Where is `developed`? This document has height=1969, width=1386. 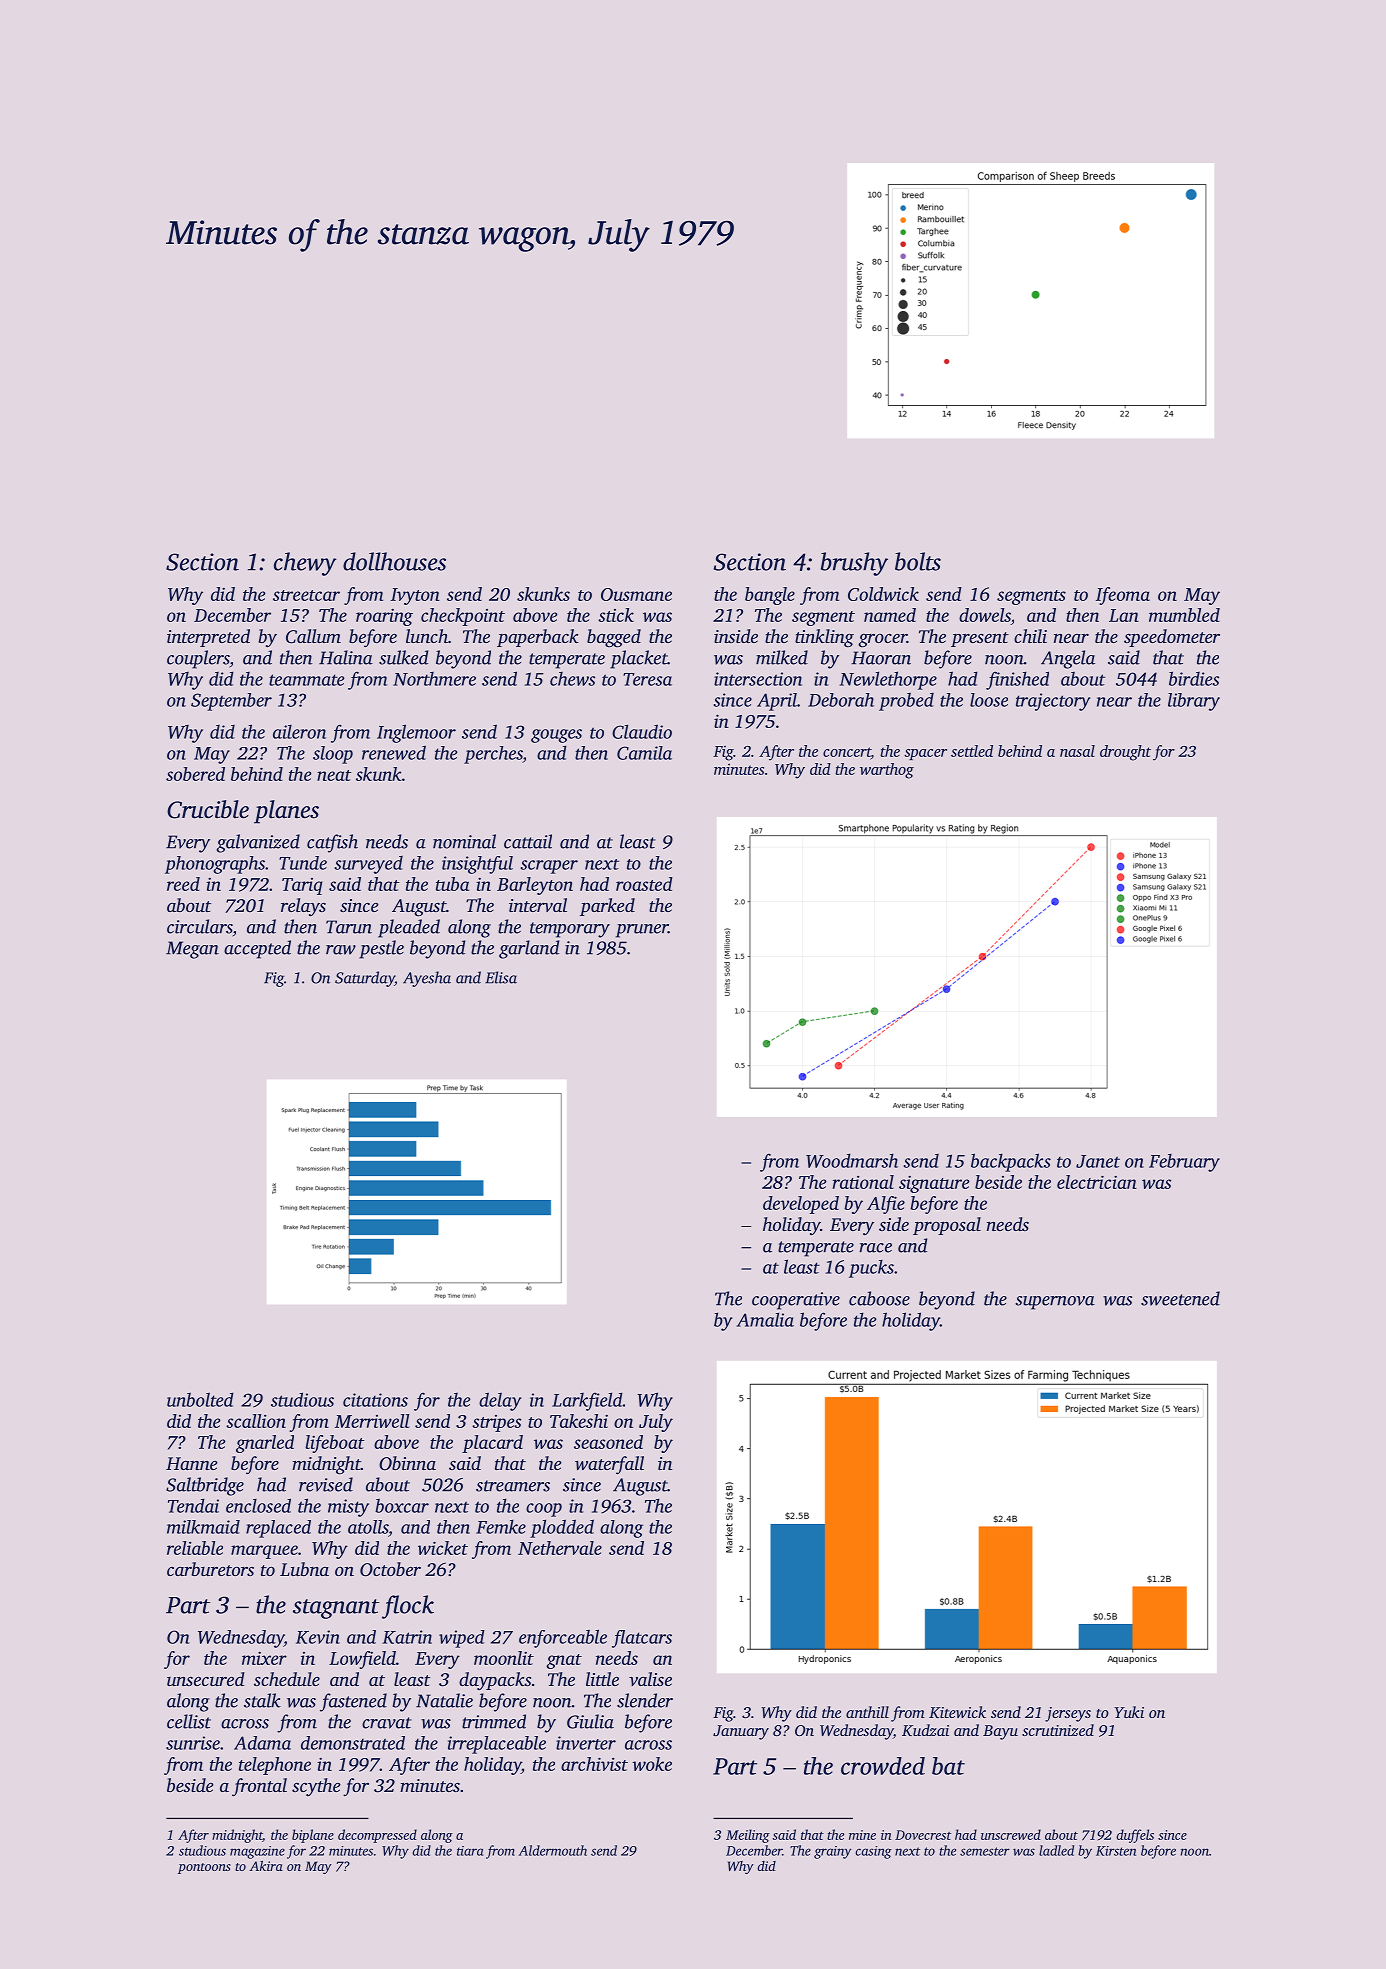
developed is located at coordinates (801, 1205).
